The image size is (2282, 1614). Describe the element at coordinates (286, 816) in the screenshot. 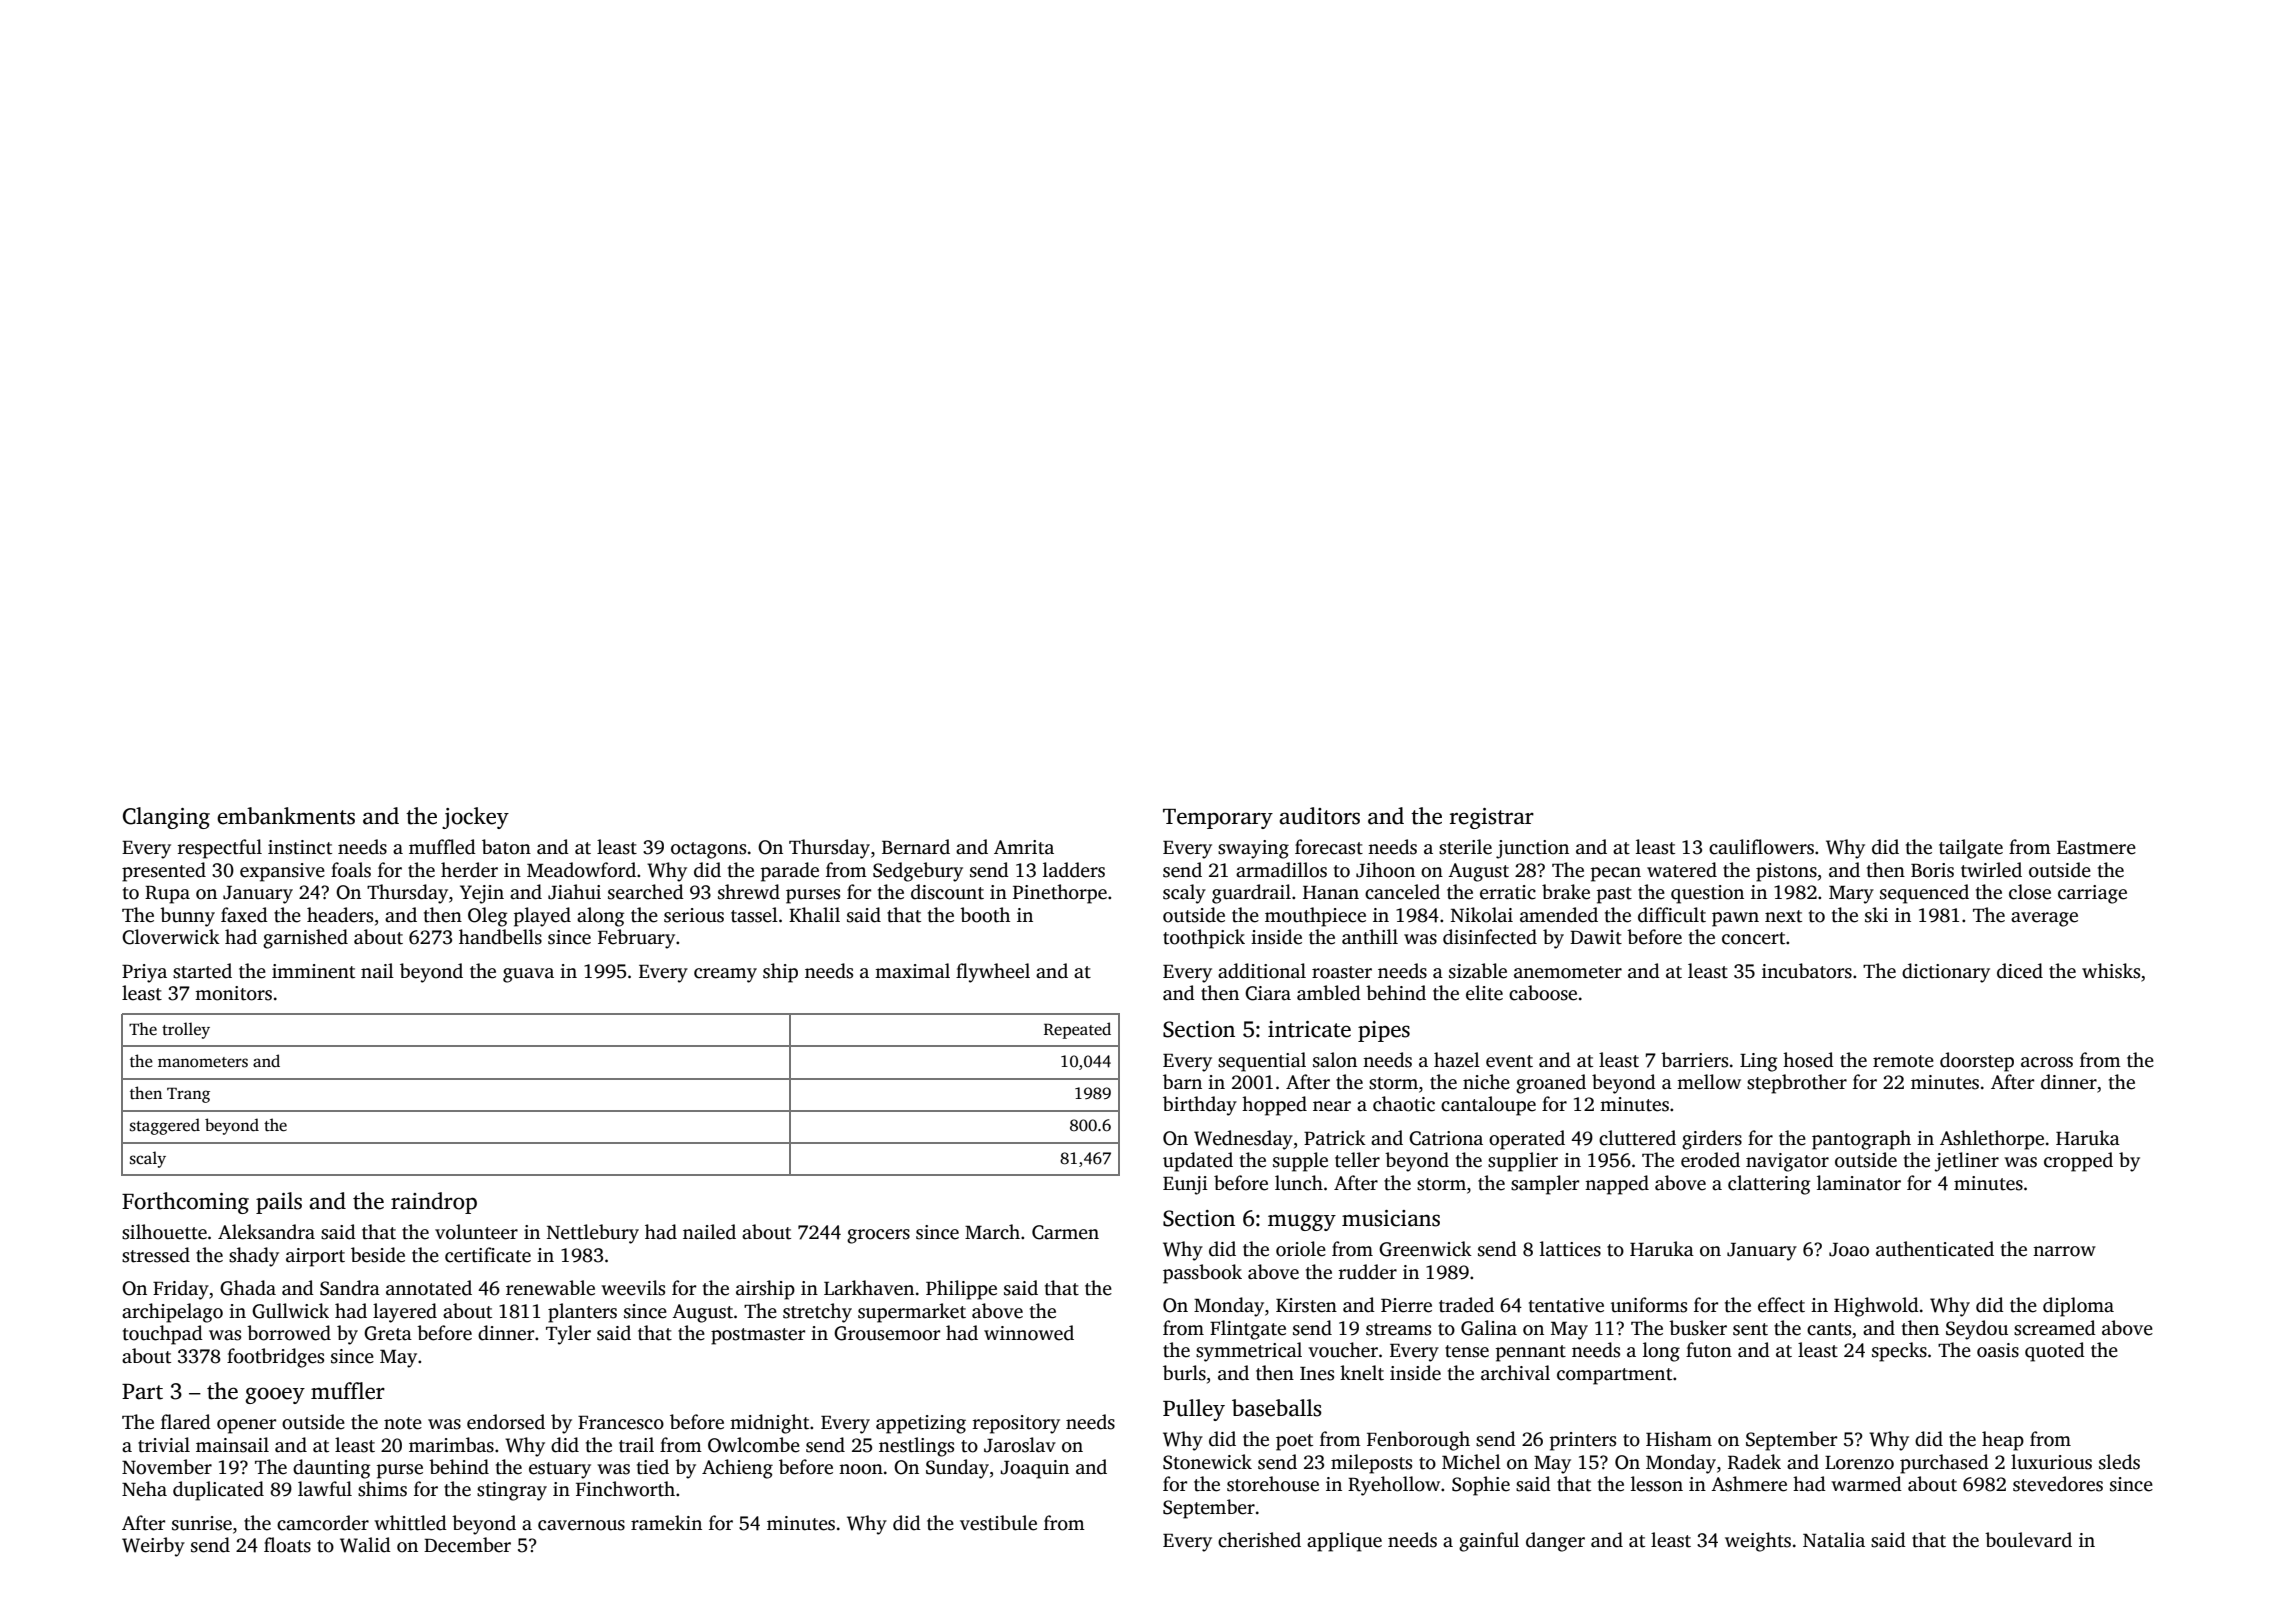

I see `embankments` at that location.
